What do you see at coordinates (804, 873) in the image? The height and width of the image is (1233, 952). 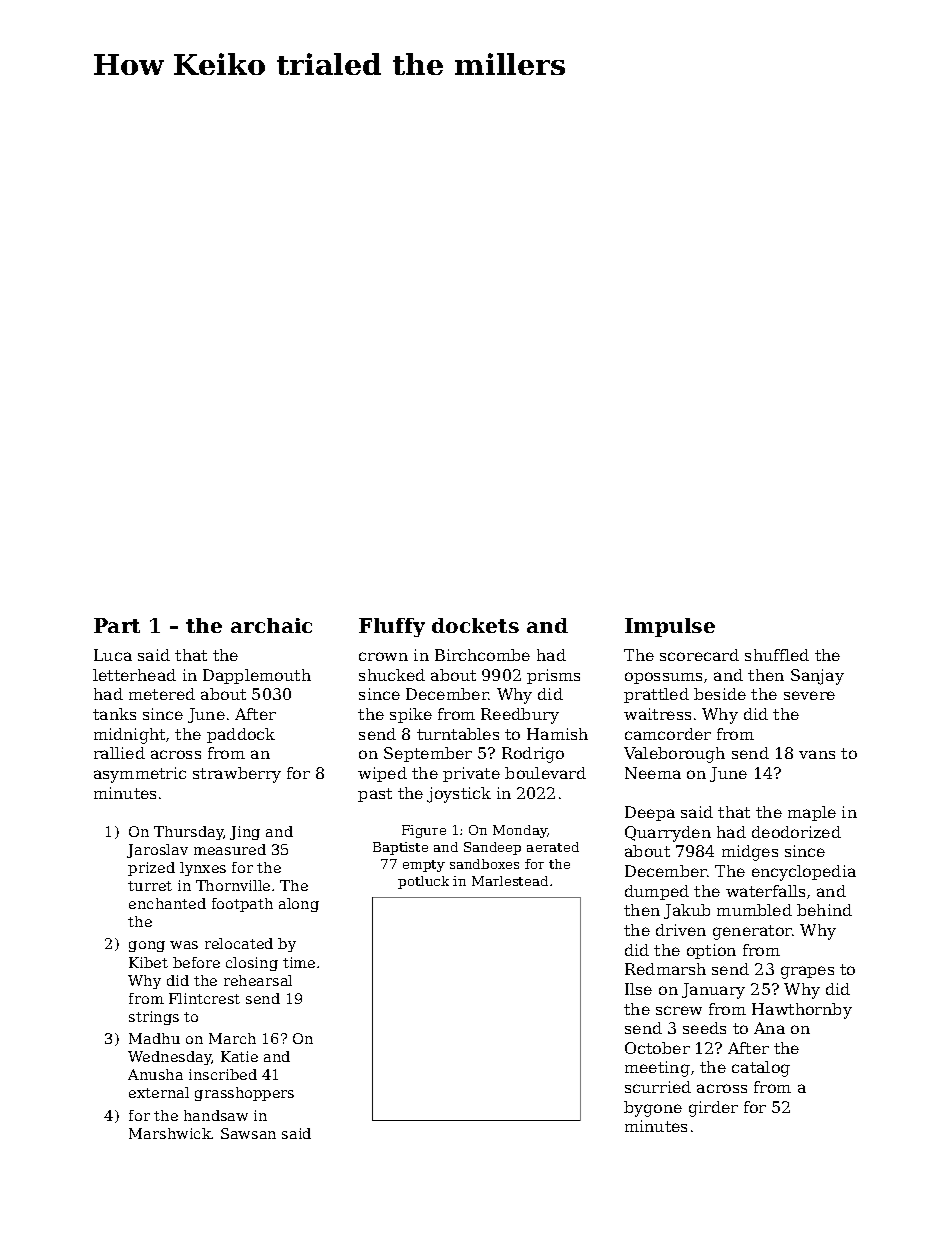 I see `encyclopedia` at bounding box center [804, 873].
